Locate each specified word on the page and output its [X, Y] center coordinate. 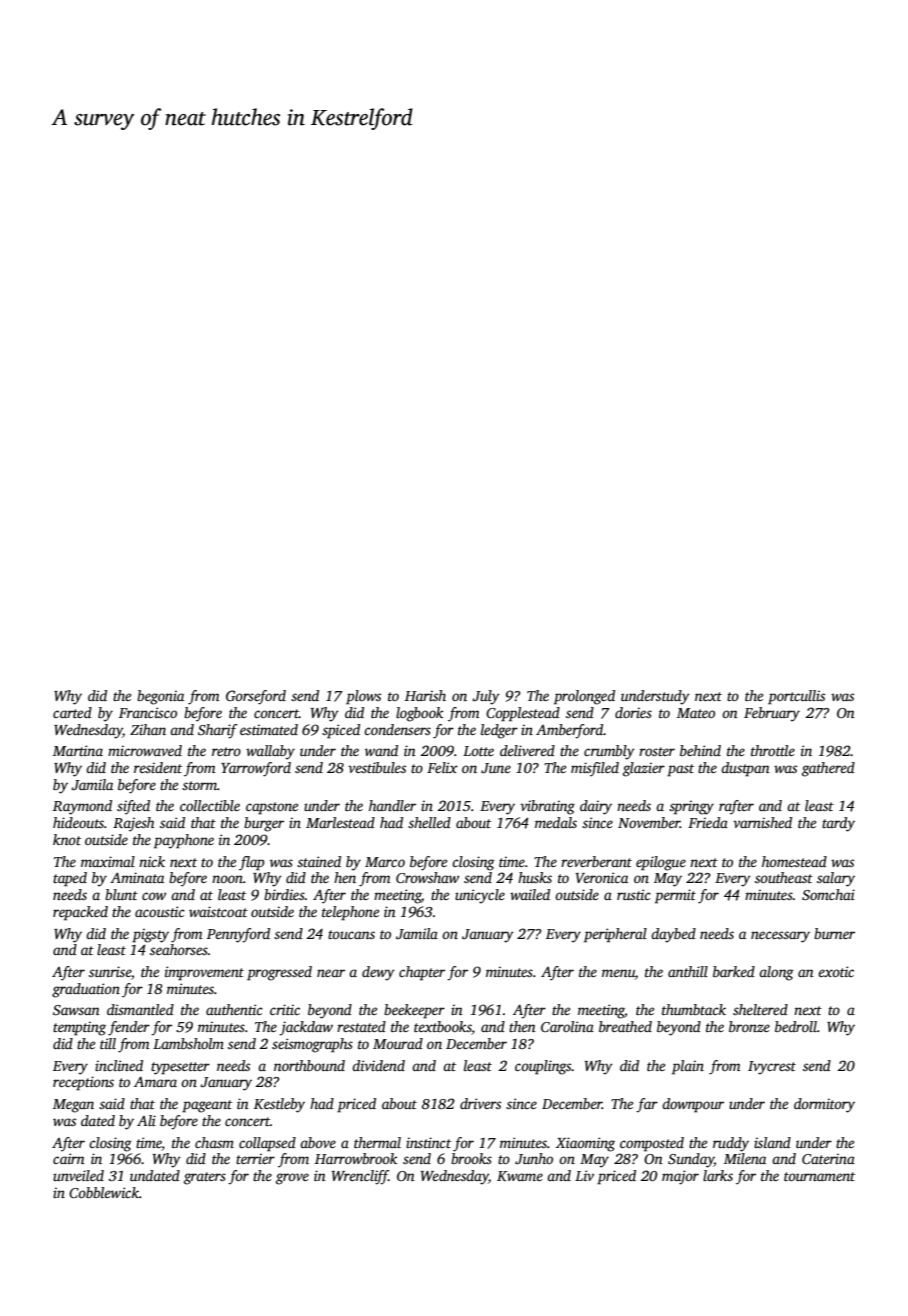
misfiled [595, 769]
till [108, 1043]
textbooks [443, 1028]
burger [264, 824]
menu [618, 974]
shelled [429, 822]
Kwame [520, 1176]
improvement [204, 973]
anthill [688, 971]
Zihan [148, 729]
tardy [838, 824]
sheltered [760, 1009]
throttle [773, 750]
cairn [69, 1158]
